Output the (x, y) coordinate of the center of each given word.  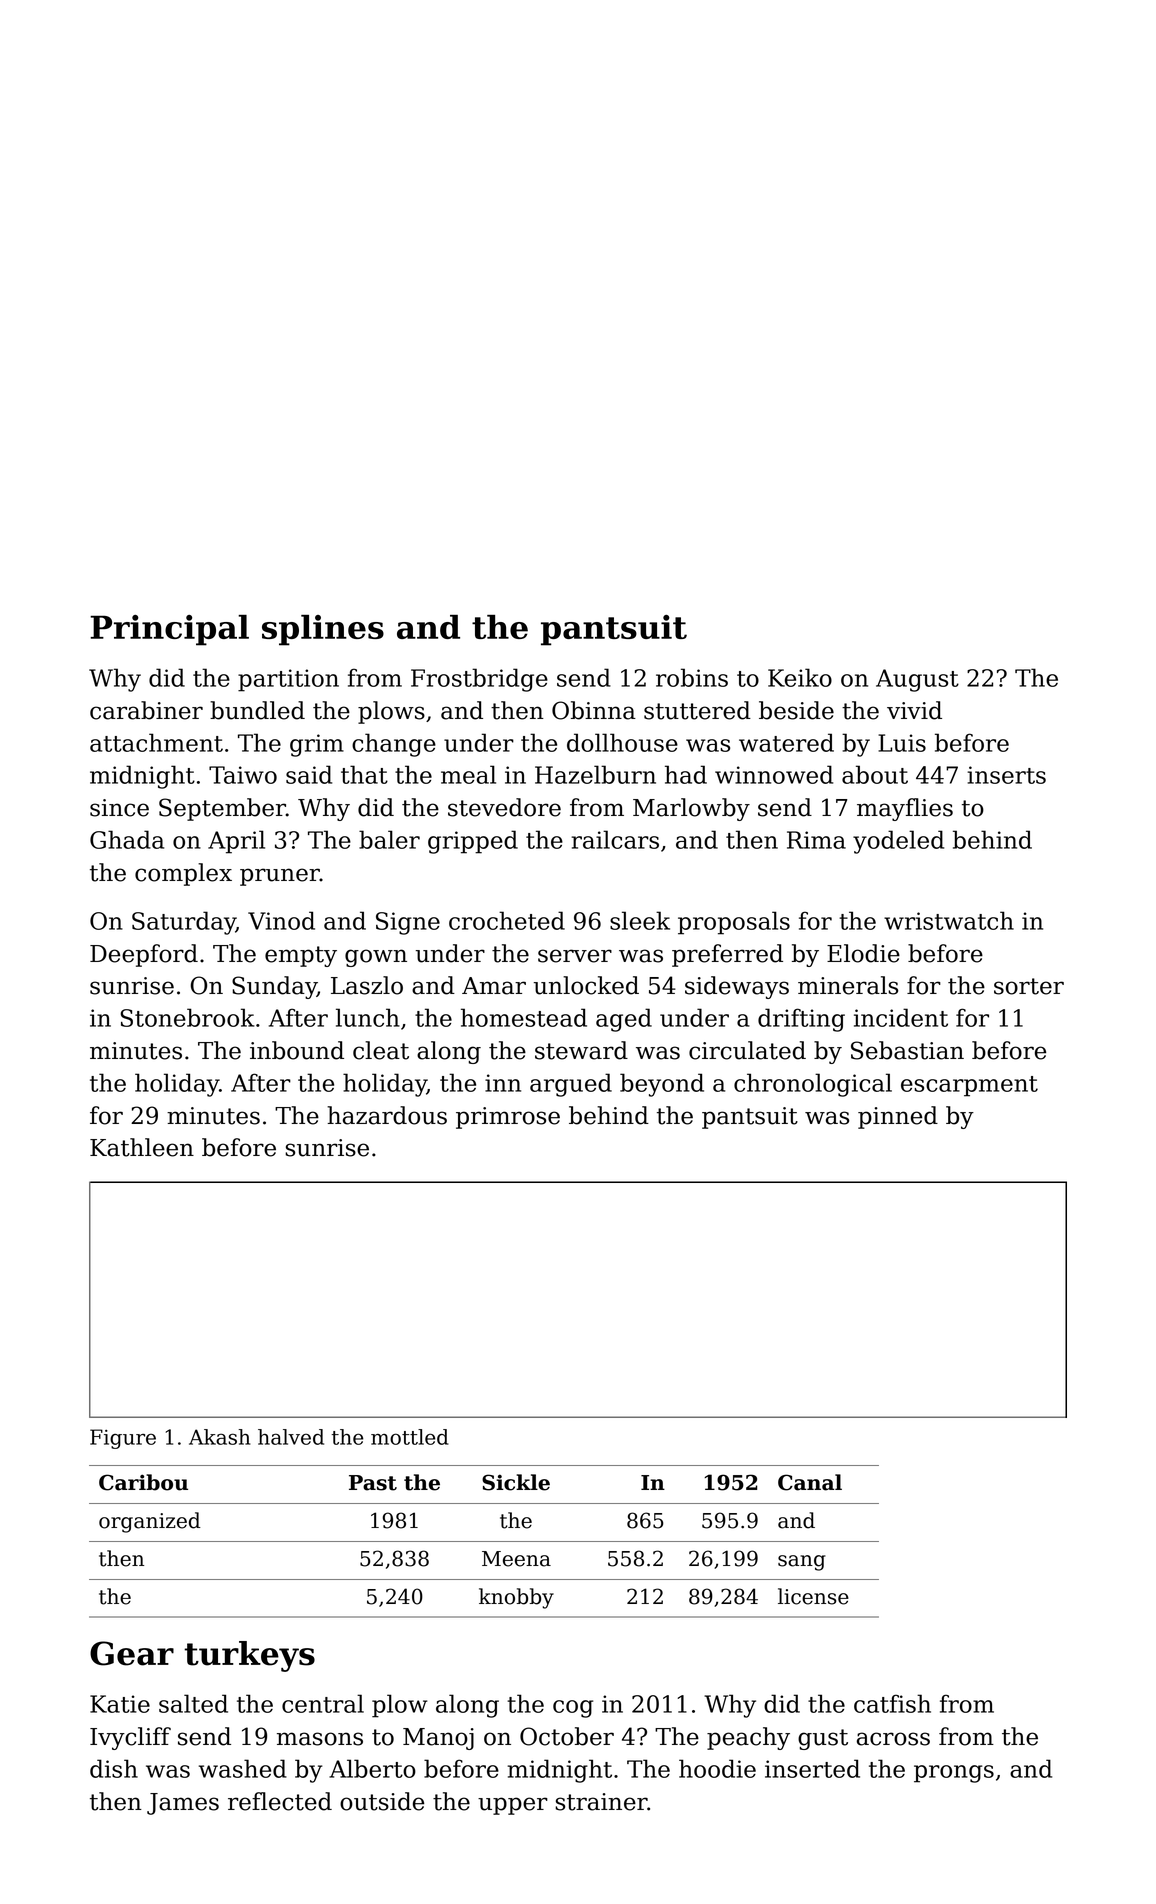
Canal (810, 1482)
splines (323, 630)
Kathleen (142, 1147)
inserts (1006, 775)
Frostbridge (479, 680)
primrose (508, 1118)
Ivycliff (130, 1738)
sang (802, 1563)
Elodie (863, 953)
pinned (898, 1117)
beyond (662, 1085)
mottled (410, 1437)
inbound (297, 1050)
